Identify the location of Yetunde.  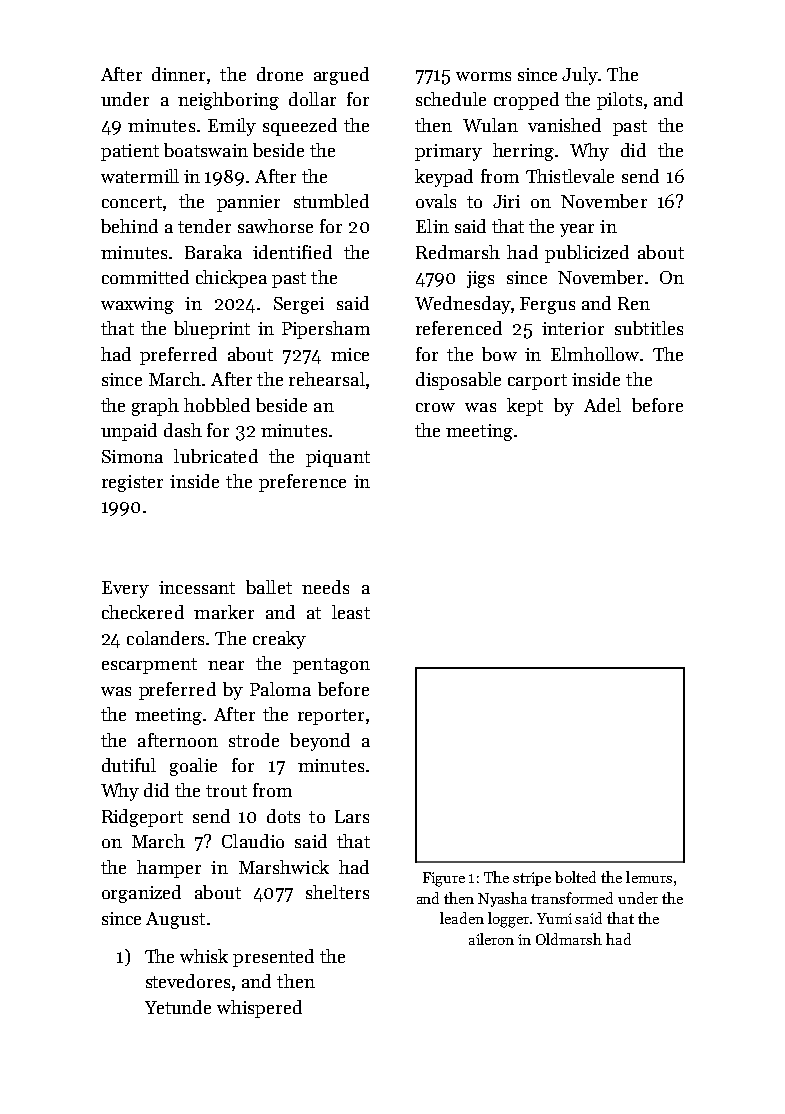
(178, 1007).
